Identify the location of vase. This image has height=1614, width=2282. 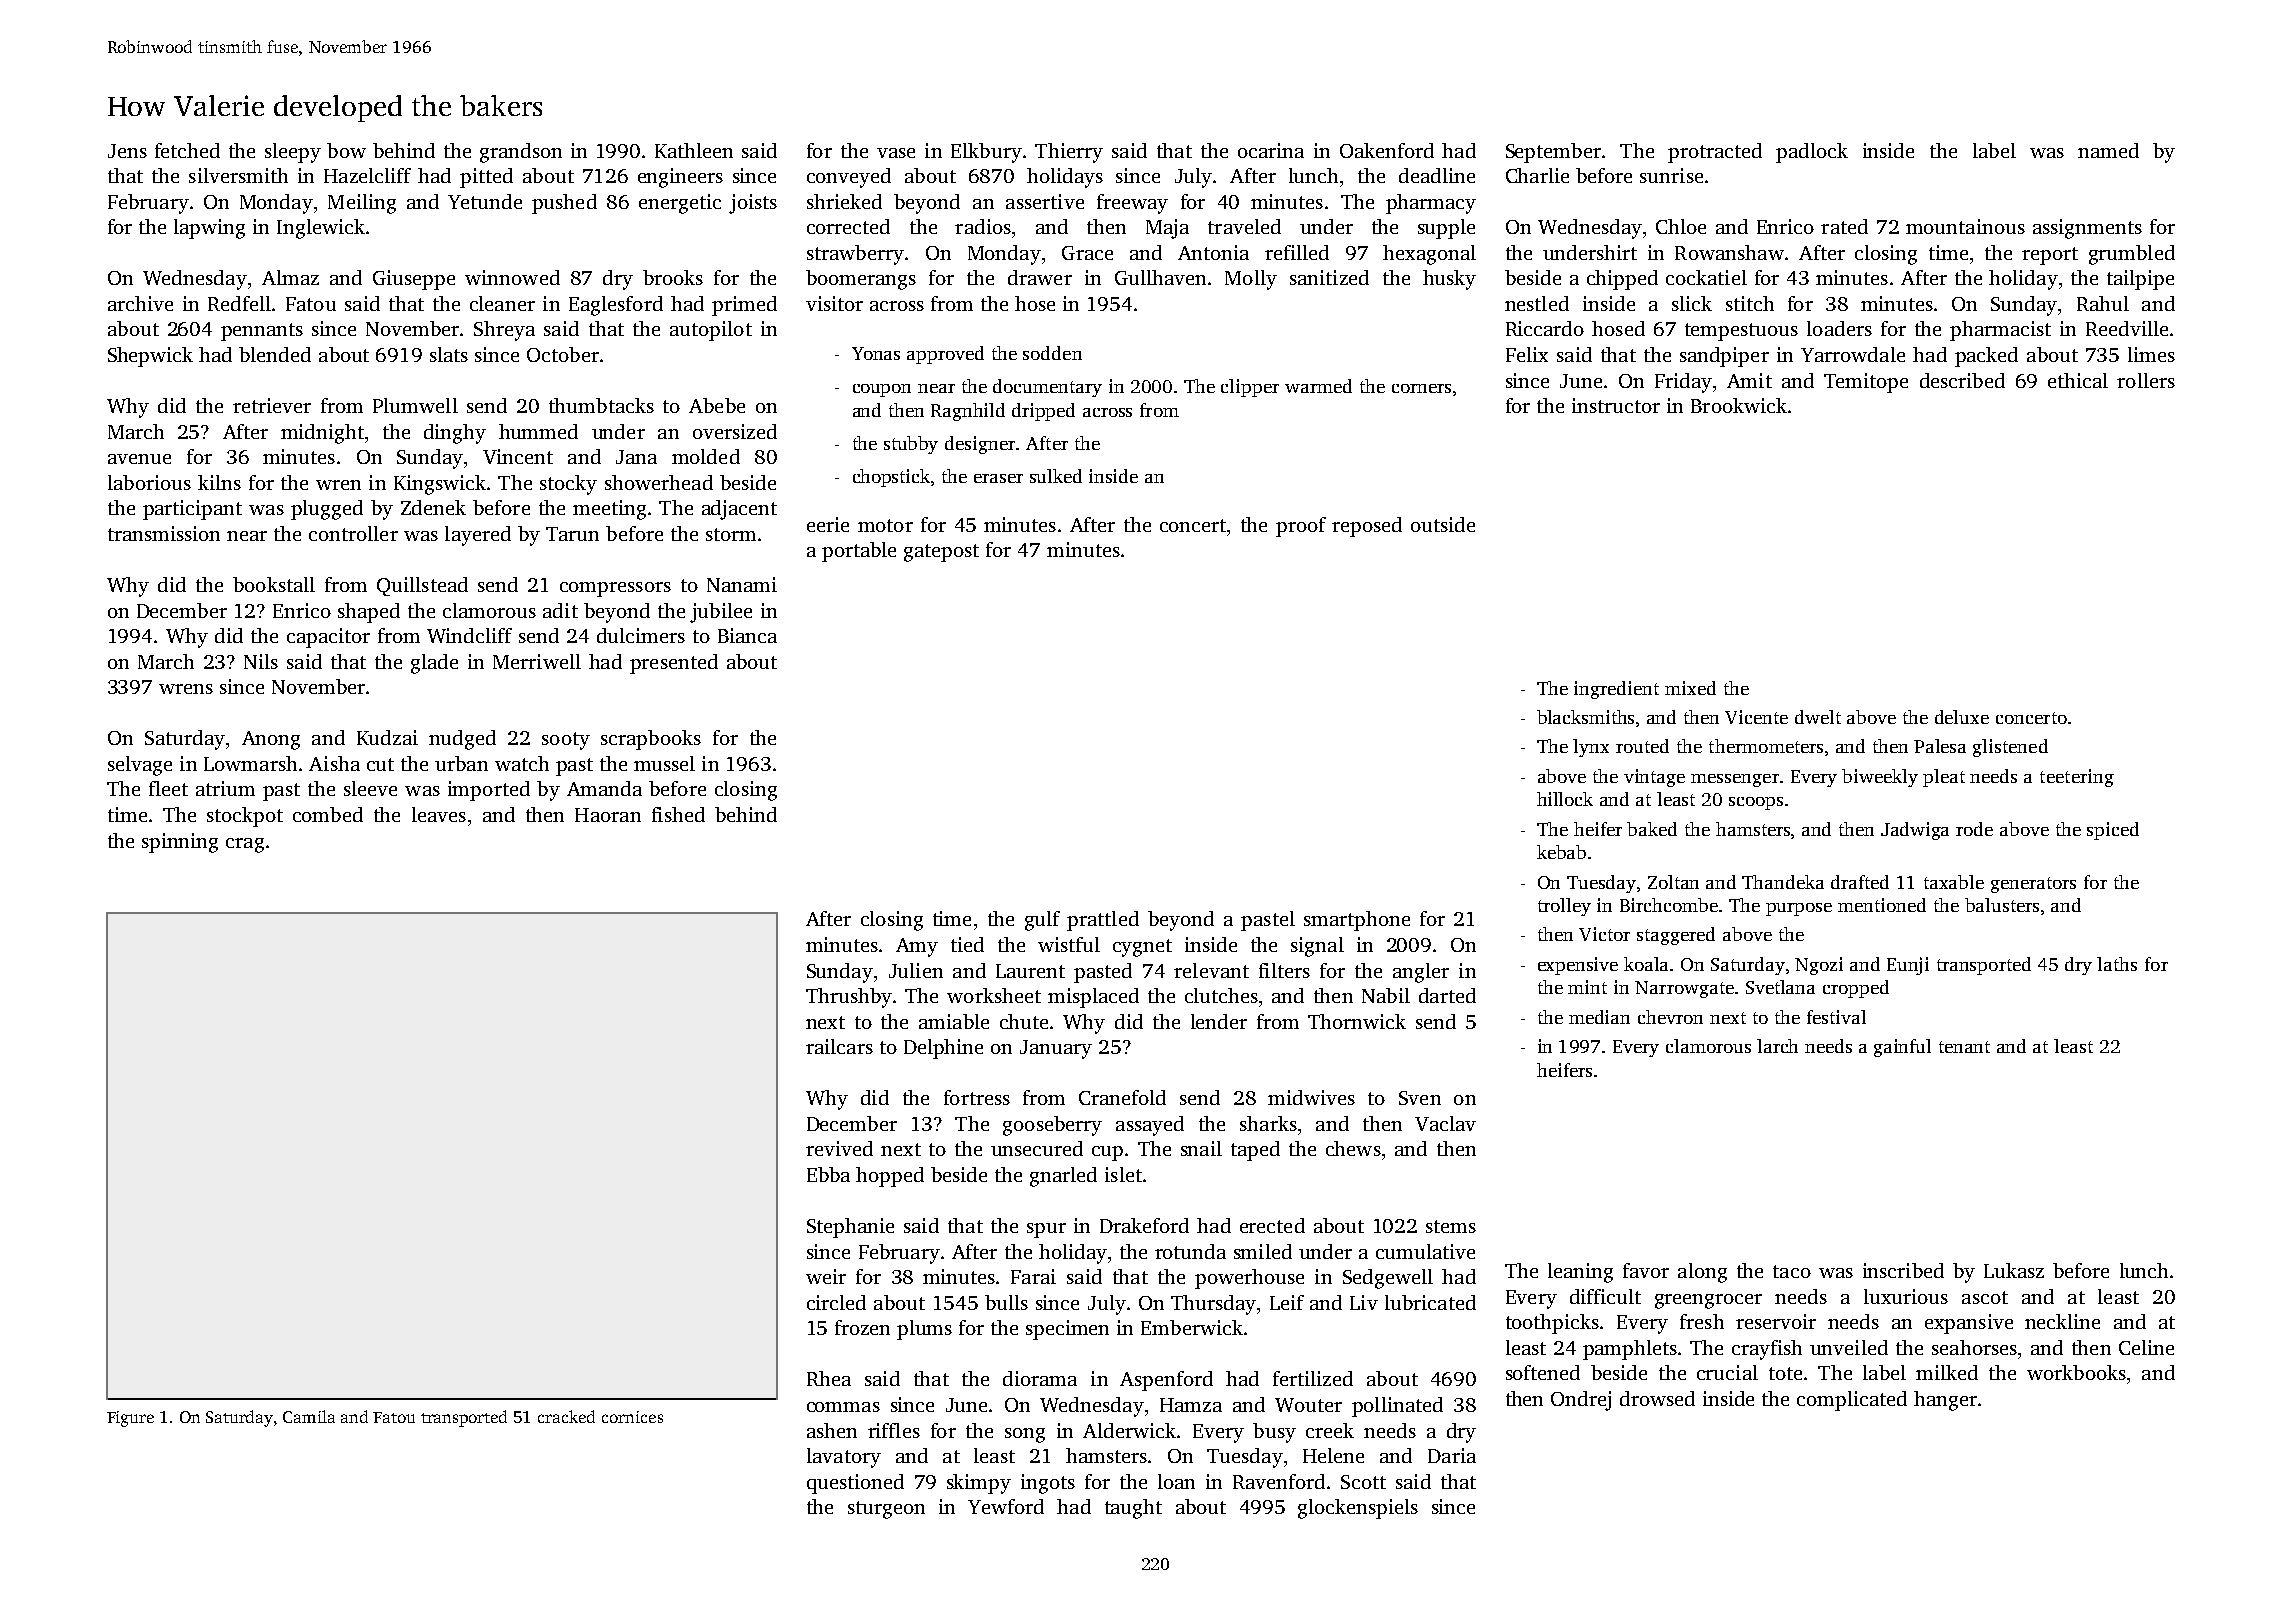
(896, 153).
